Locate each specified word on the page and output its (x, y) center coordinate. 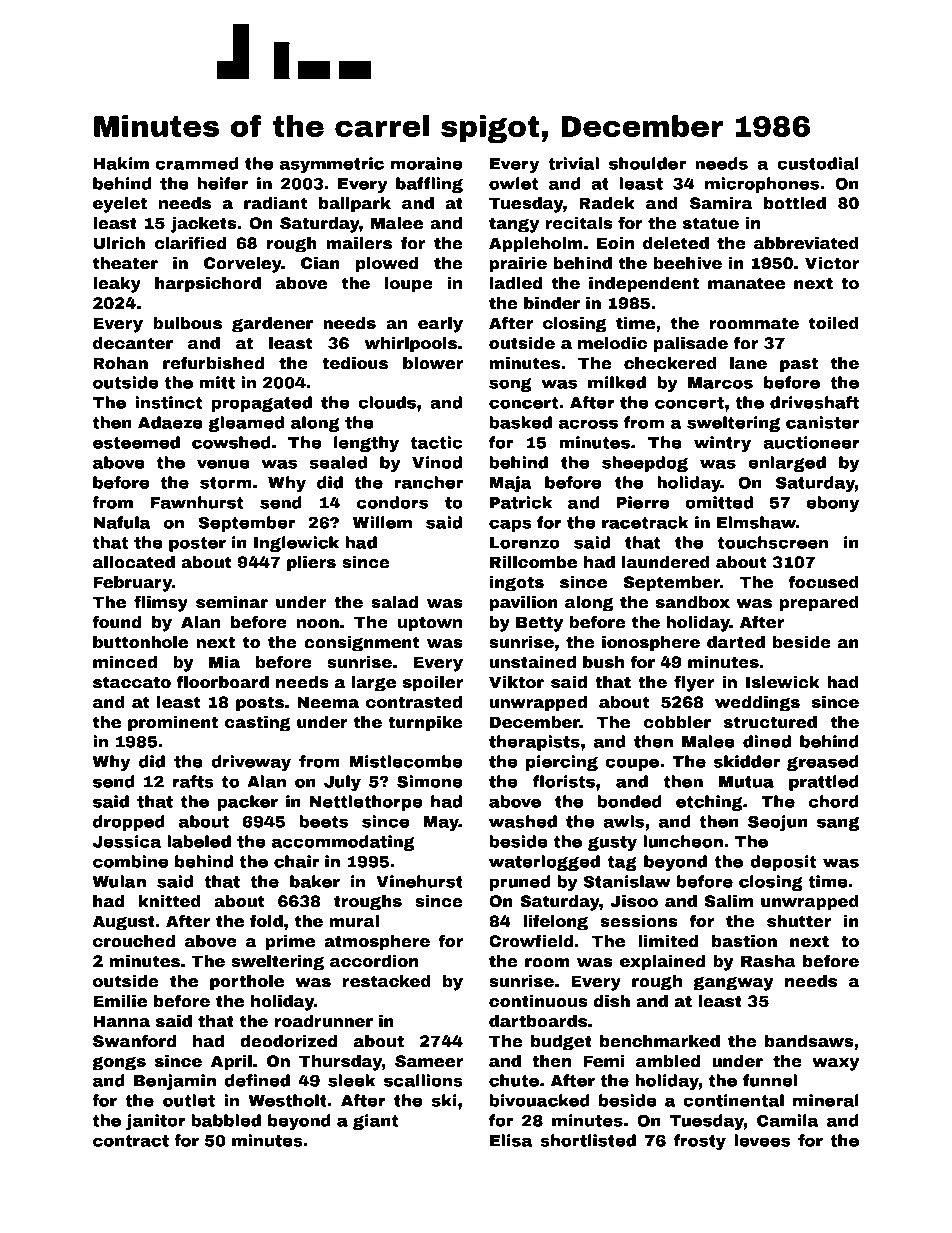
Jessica (127, 841)
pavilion (524, 604)
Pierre (643, 502)
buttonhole (140, 642)
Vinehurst (419, 881)
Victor (832, 263)
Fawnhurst (197, 502)
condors (392, 502)
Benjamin (175, 1082)
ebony (832, 504)
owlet (514, 183)
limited (668, 941)
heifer (223, 183)
